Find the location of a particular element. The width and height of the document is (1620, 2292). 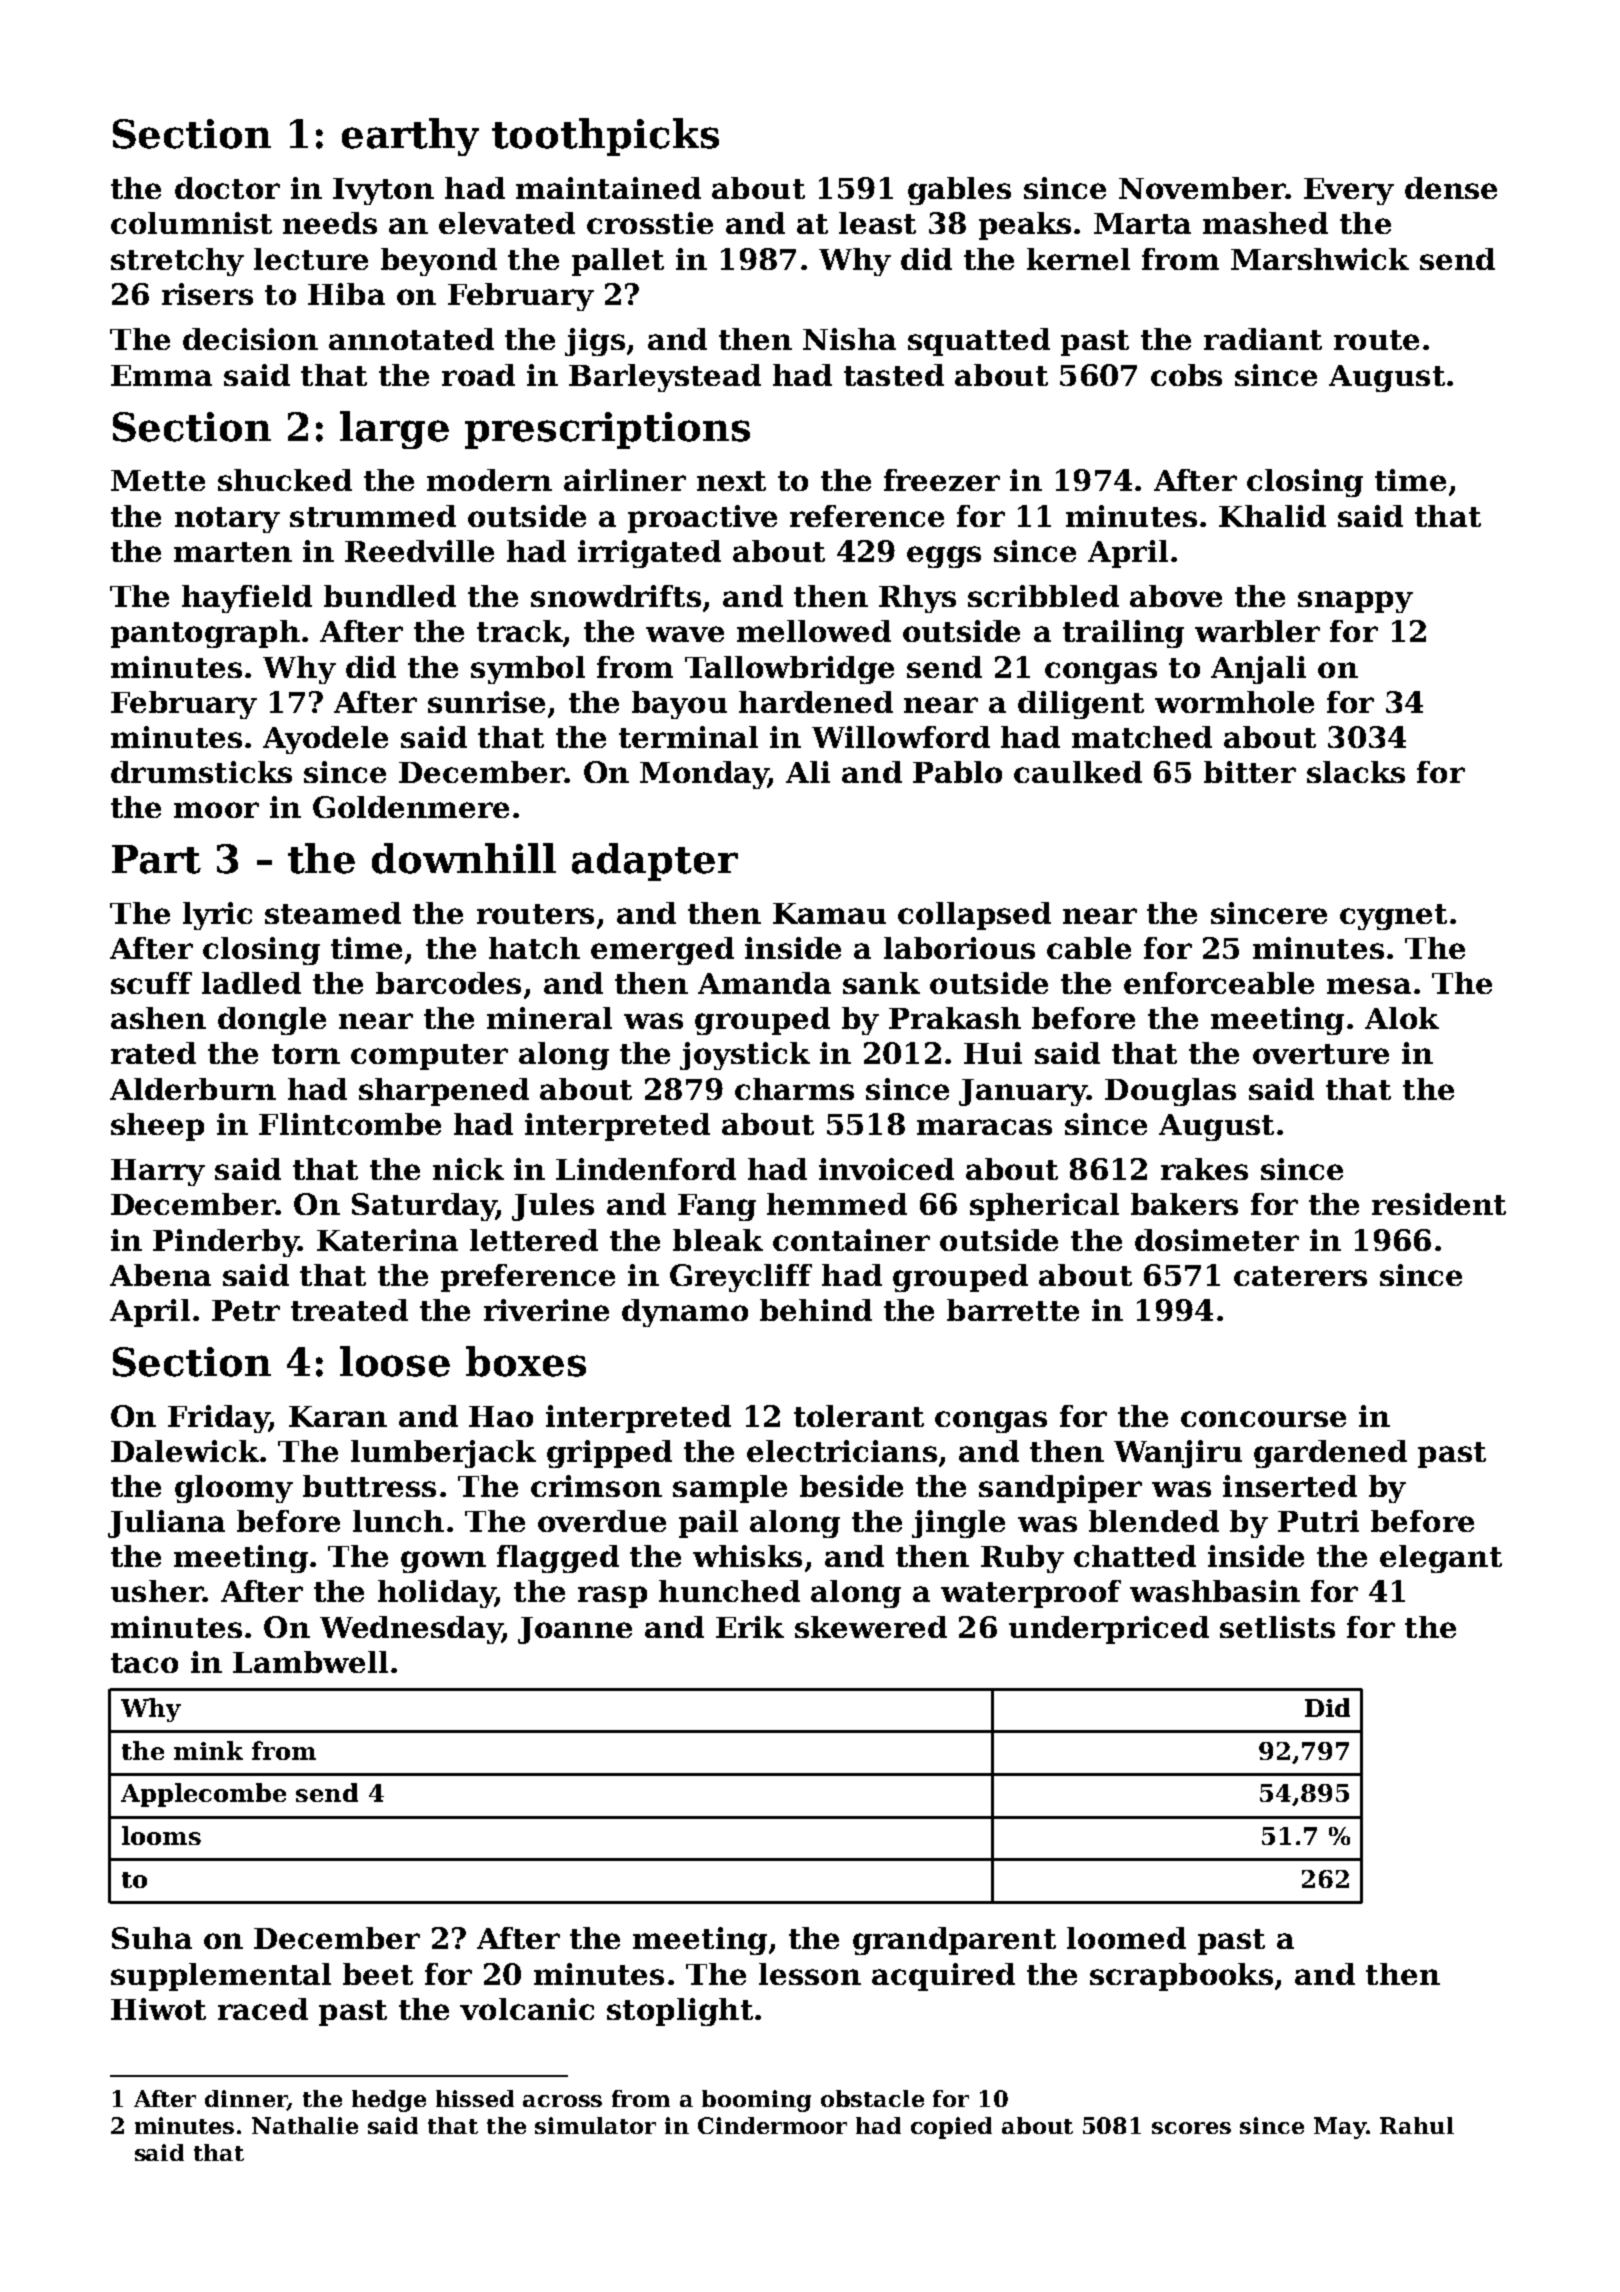

copied is located at coordinates (951, 2128).
